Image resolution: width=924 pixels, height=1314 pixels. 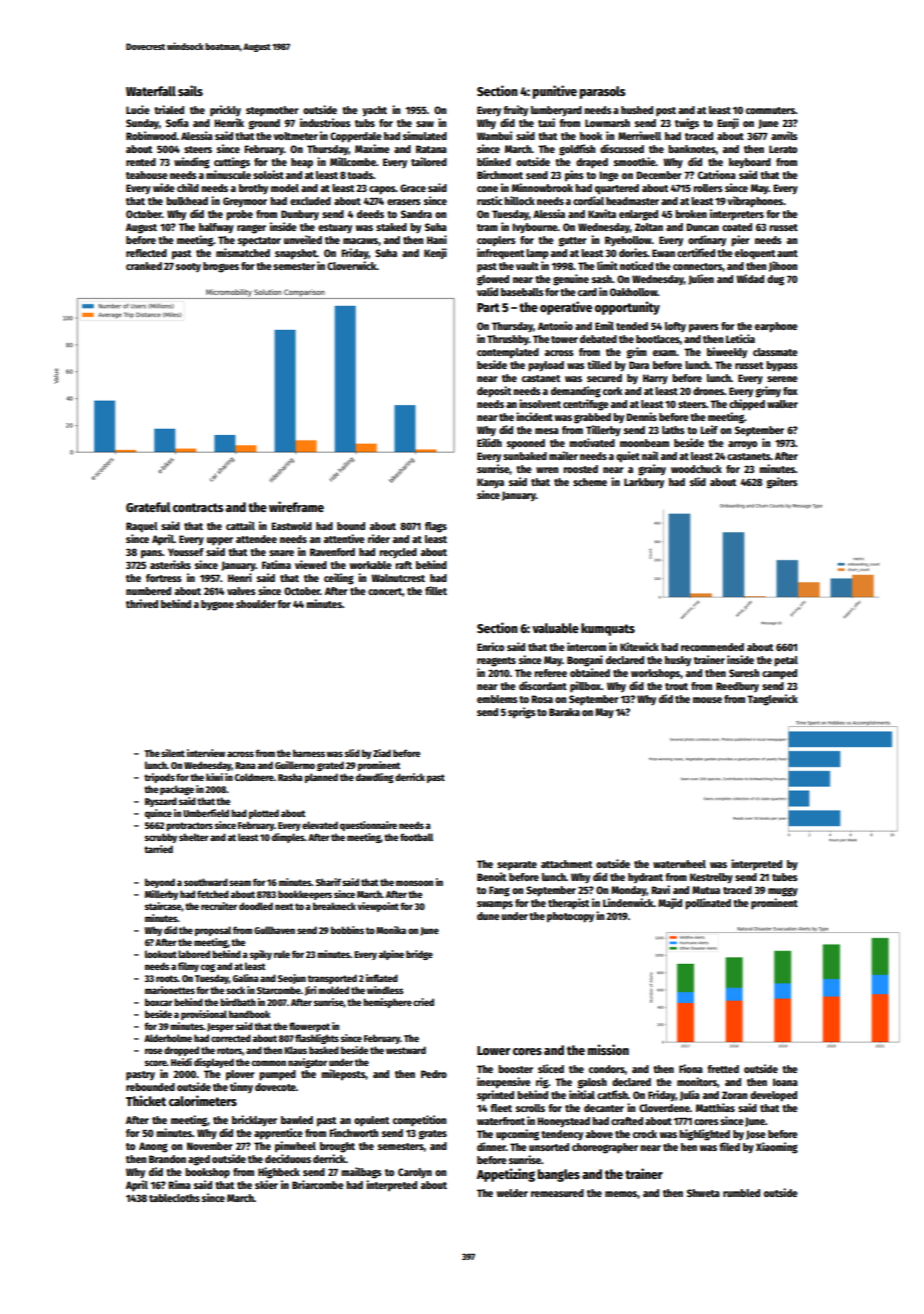 I want to click on Maxime, so click(x=372, y=148).
